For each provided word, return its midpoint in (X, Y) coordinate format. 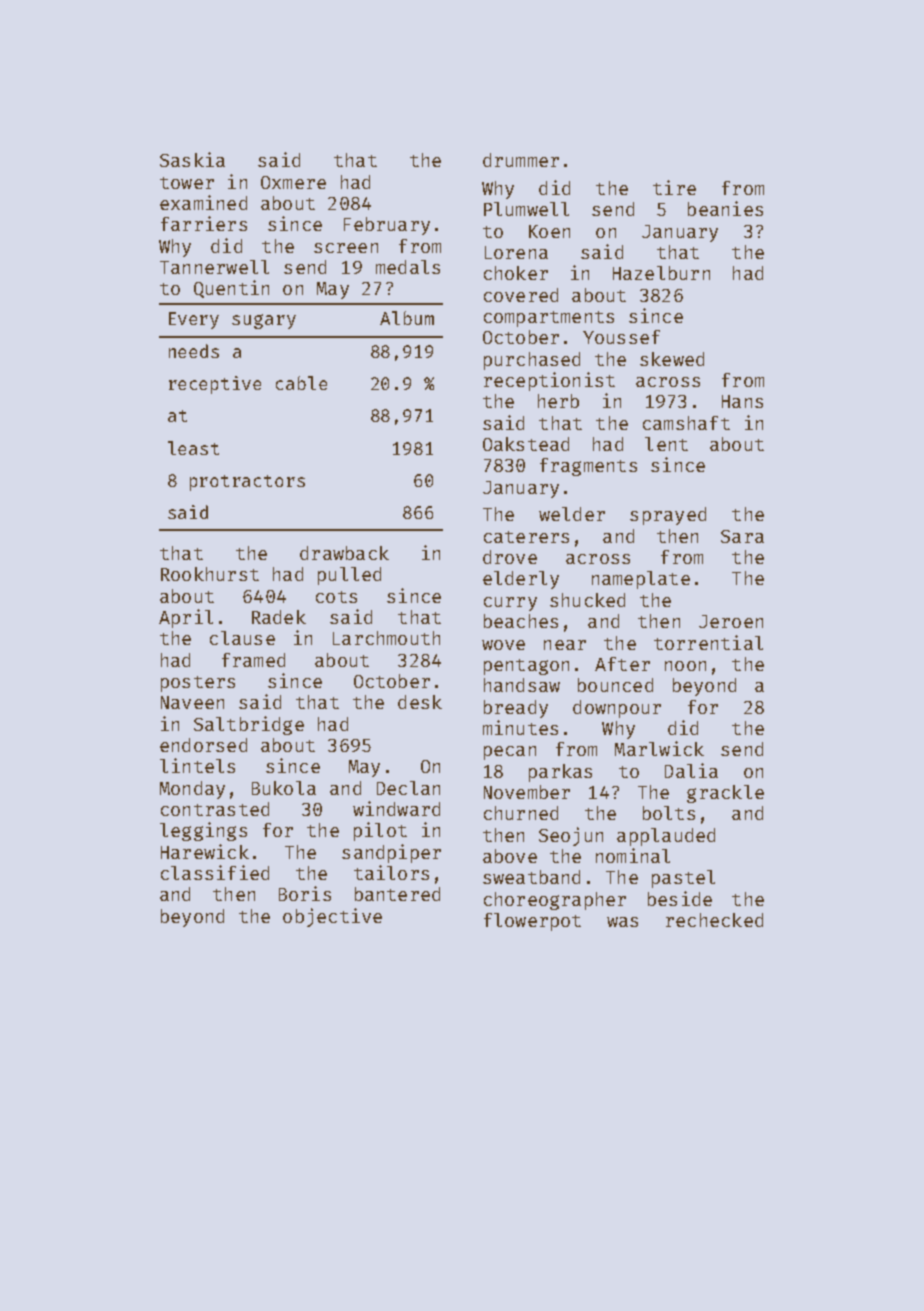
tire (674, 187)
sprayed (668, 516)
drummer (521, 160)
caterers (526, 537)
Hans (742, 401)
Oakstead (526, 444)
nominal (633, 855)
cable (301, 383)
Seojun (571, 836)
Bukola (284, 788)
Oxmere (293, 182)
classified (215, 872)
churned (521, 813)
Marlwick (659, 748)
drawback (344, 553)
